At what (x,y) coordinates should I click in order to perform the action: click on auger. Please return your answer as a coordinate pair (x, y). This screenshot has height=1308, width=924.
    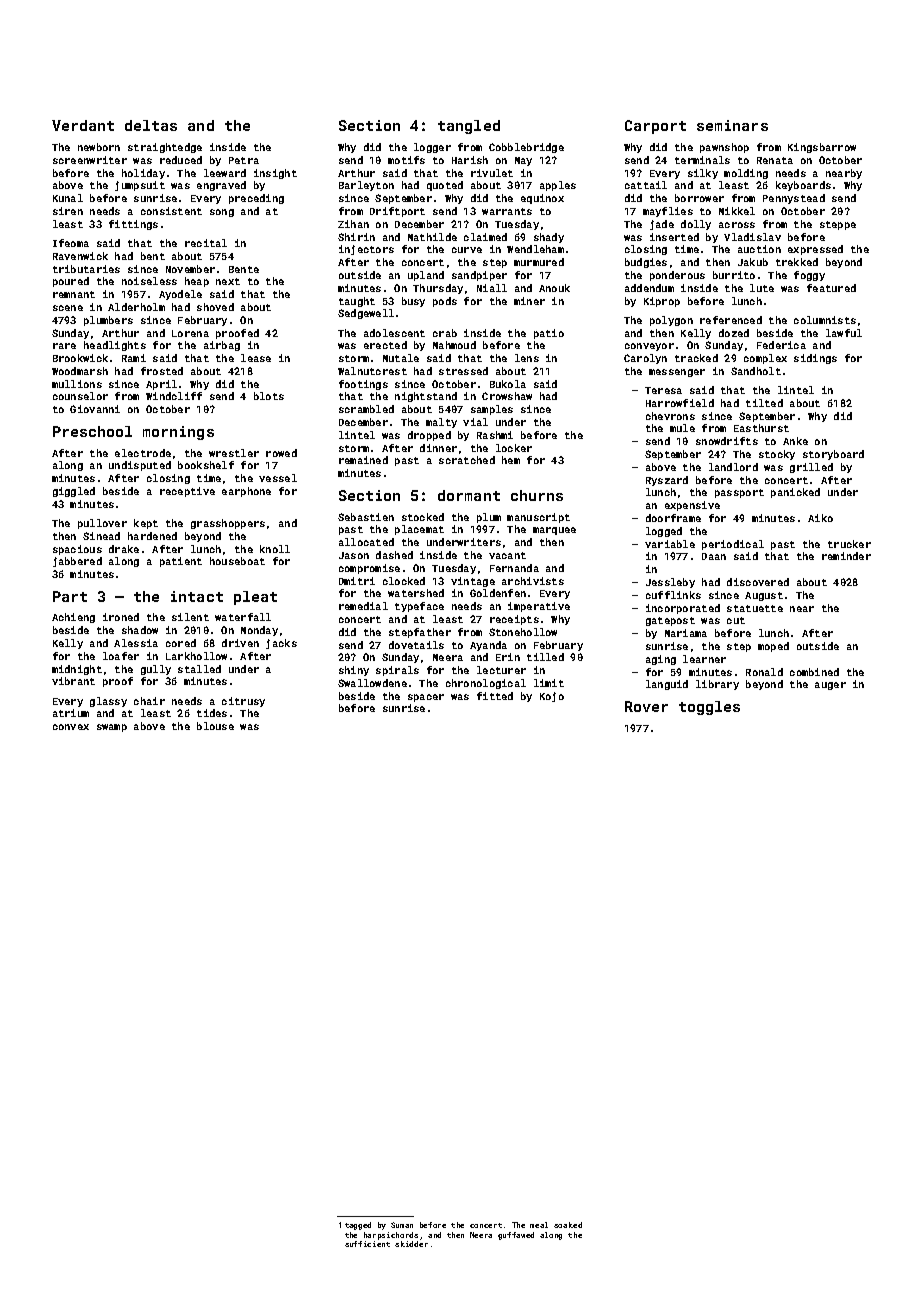
    Looking at the image, I should click on (830, 686).
